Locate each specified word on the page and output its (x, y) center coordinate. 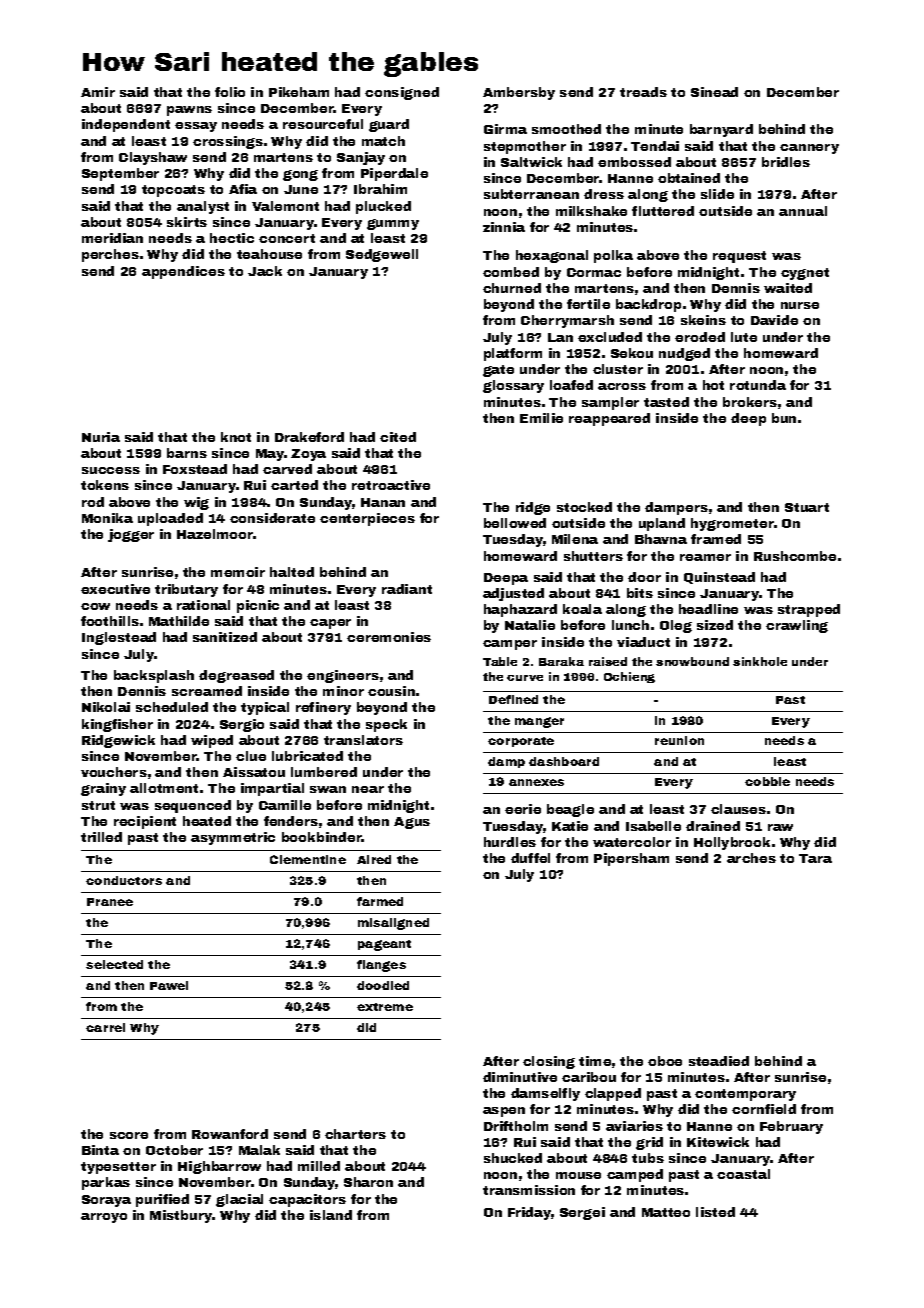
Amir (98, 92)
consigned (402, 93)
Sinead (714, 92)
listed (715, 1212)
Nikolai (106, 707)
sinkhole (760, 661)
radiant (407, 589)
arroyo (104, 1218)
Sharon (368, 1182)
